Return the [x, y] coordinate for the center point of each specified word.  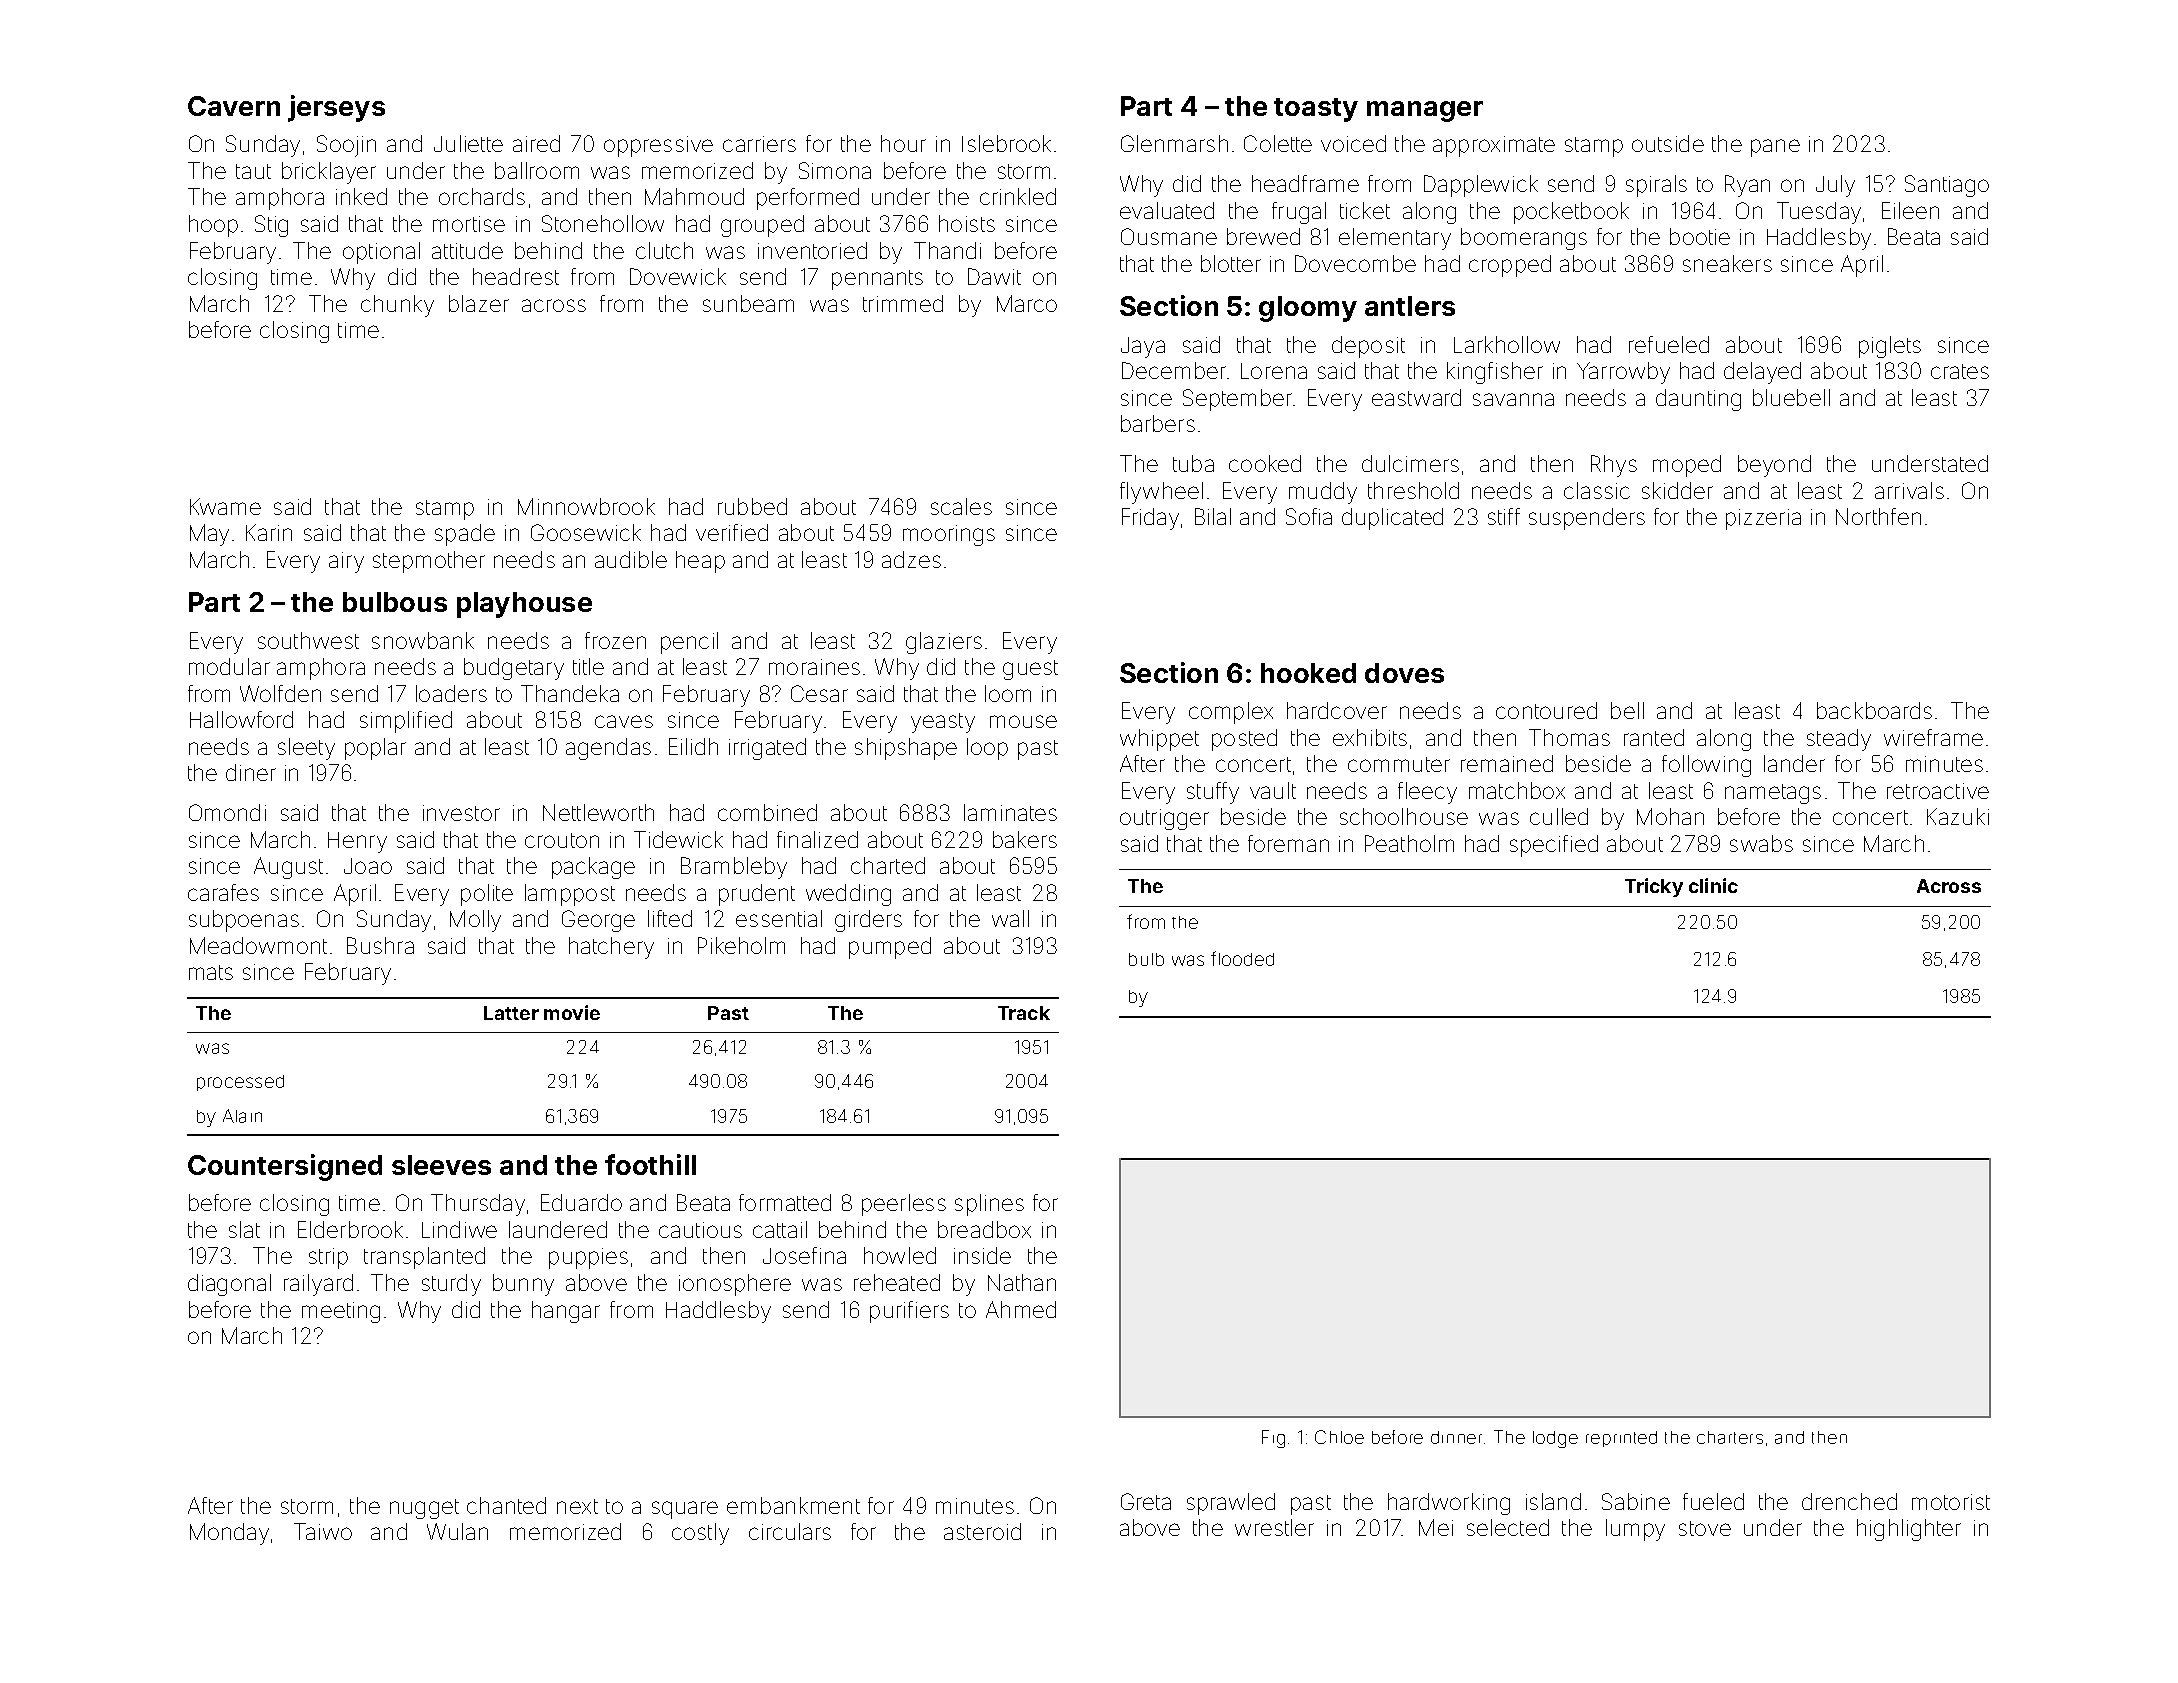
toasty [1316, 110]
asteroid [982, 1531]
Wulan [457, 1531]
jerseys [336, 108]
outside [1668, 143]
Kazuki [1958, 816]
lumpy [1635, 1530]
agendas [608, 749]
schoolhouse [1404, 816]
